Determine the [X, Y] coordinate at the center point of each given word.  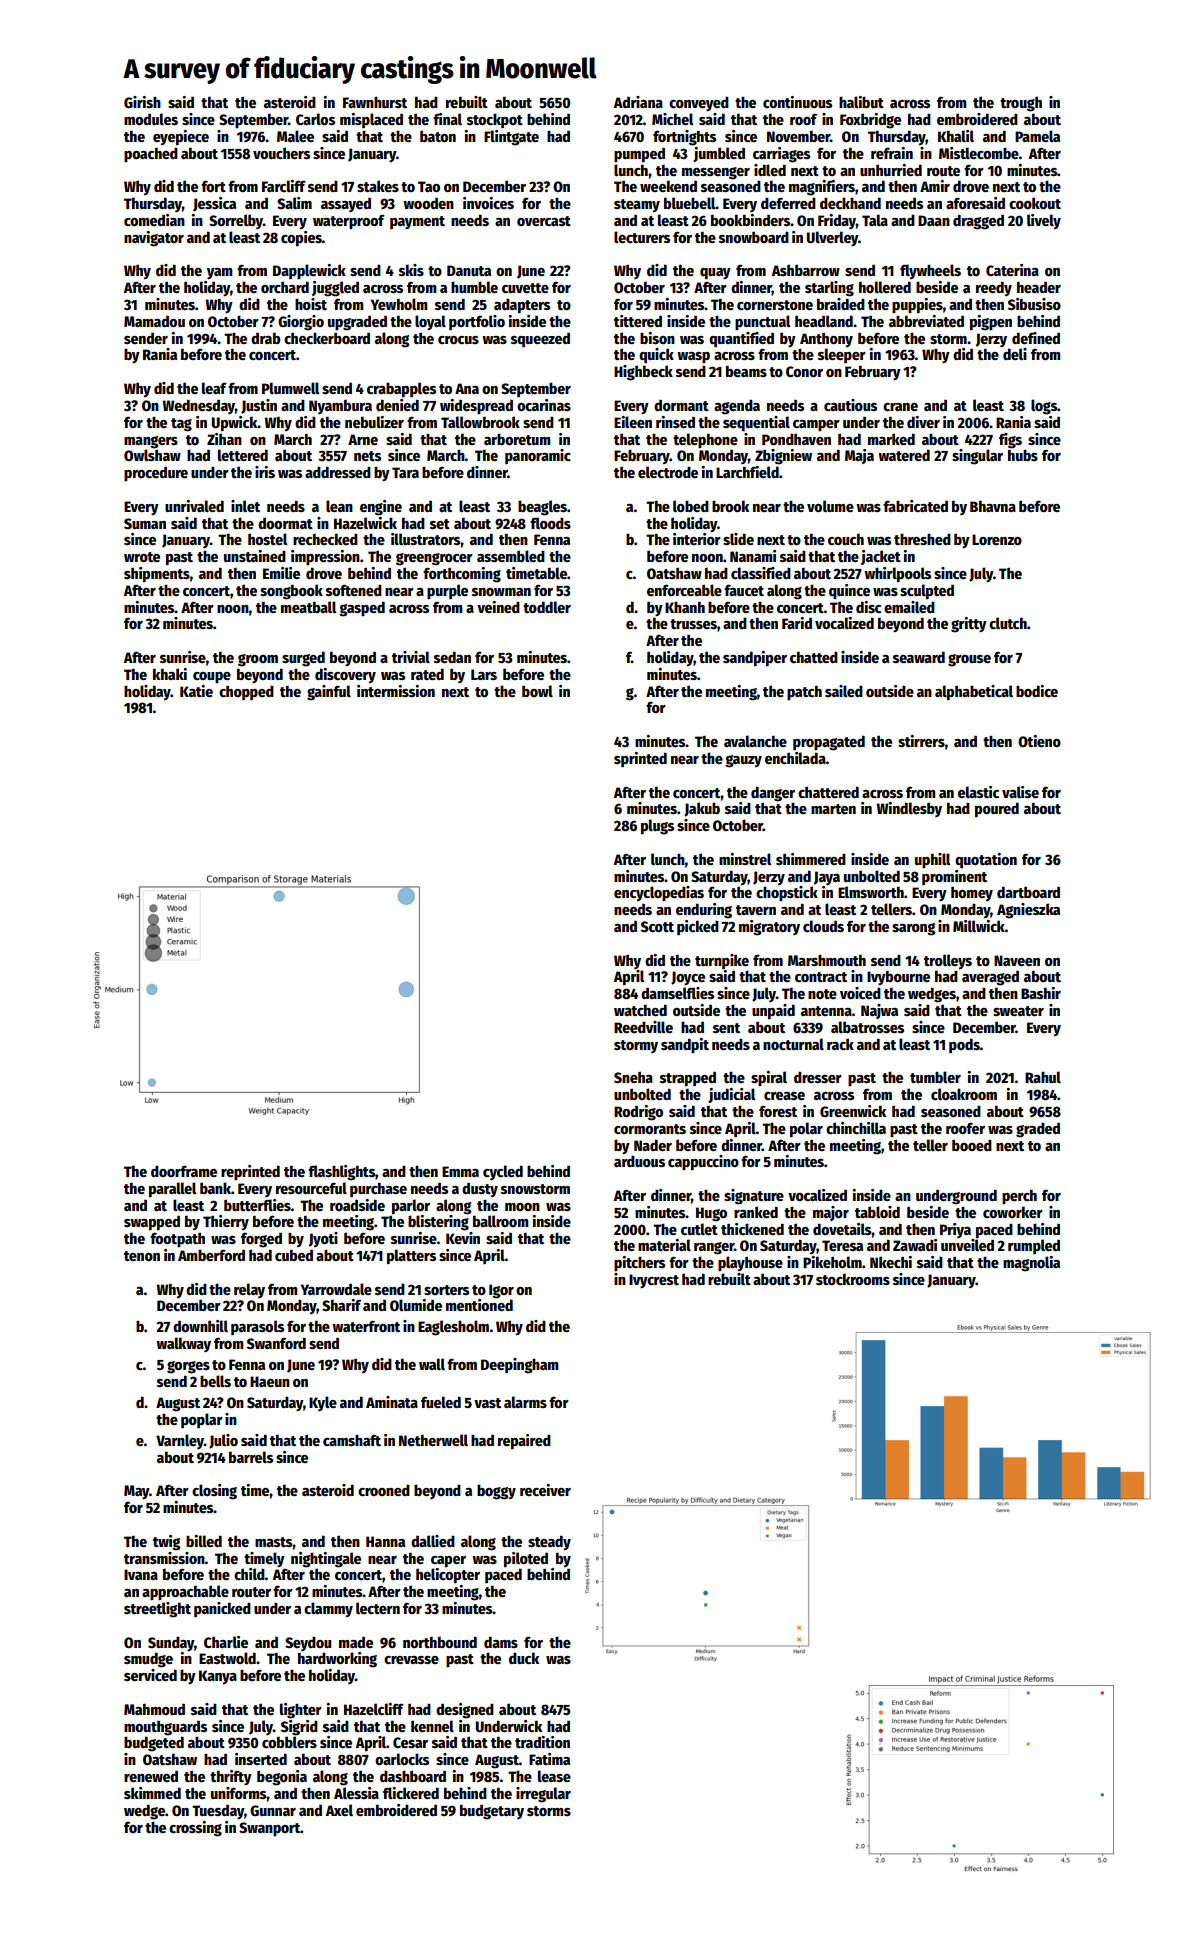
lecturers [642, 237]
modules [151, 119]
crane [900, 407]
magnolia [1031, 1264]
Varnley [180, 1441]
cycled [503, 1172]
